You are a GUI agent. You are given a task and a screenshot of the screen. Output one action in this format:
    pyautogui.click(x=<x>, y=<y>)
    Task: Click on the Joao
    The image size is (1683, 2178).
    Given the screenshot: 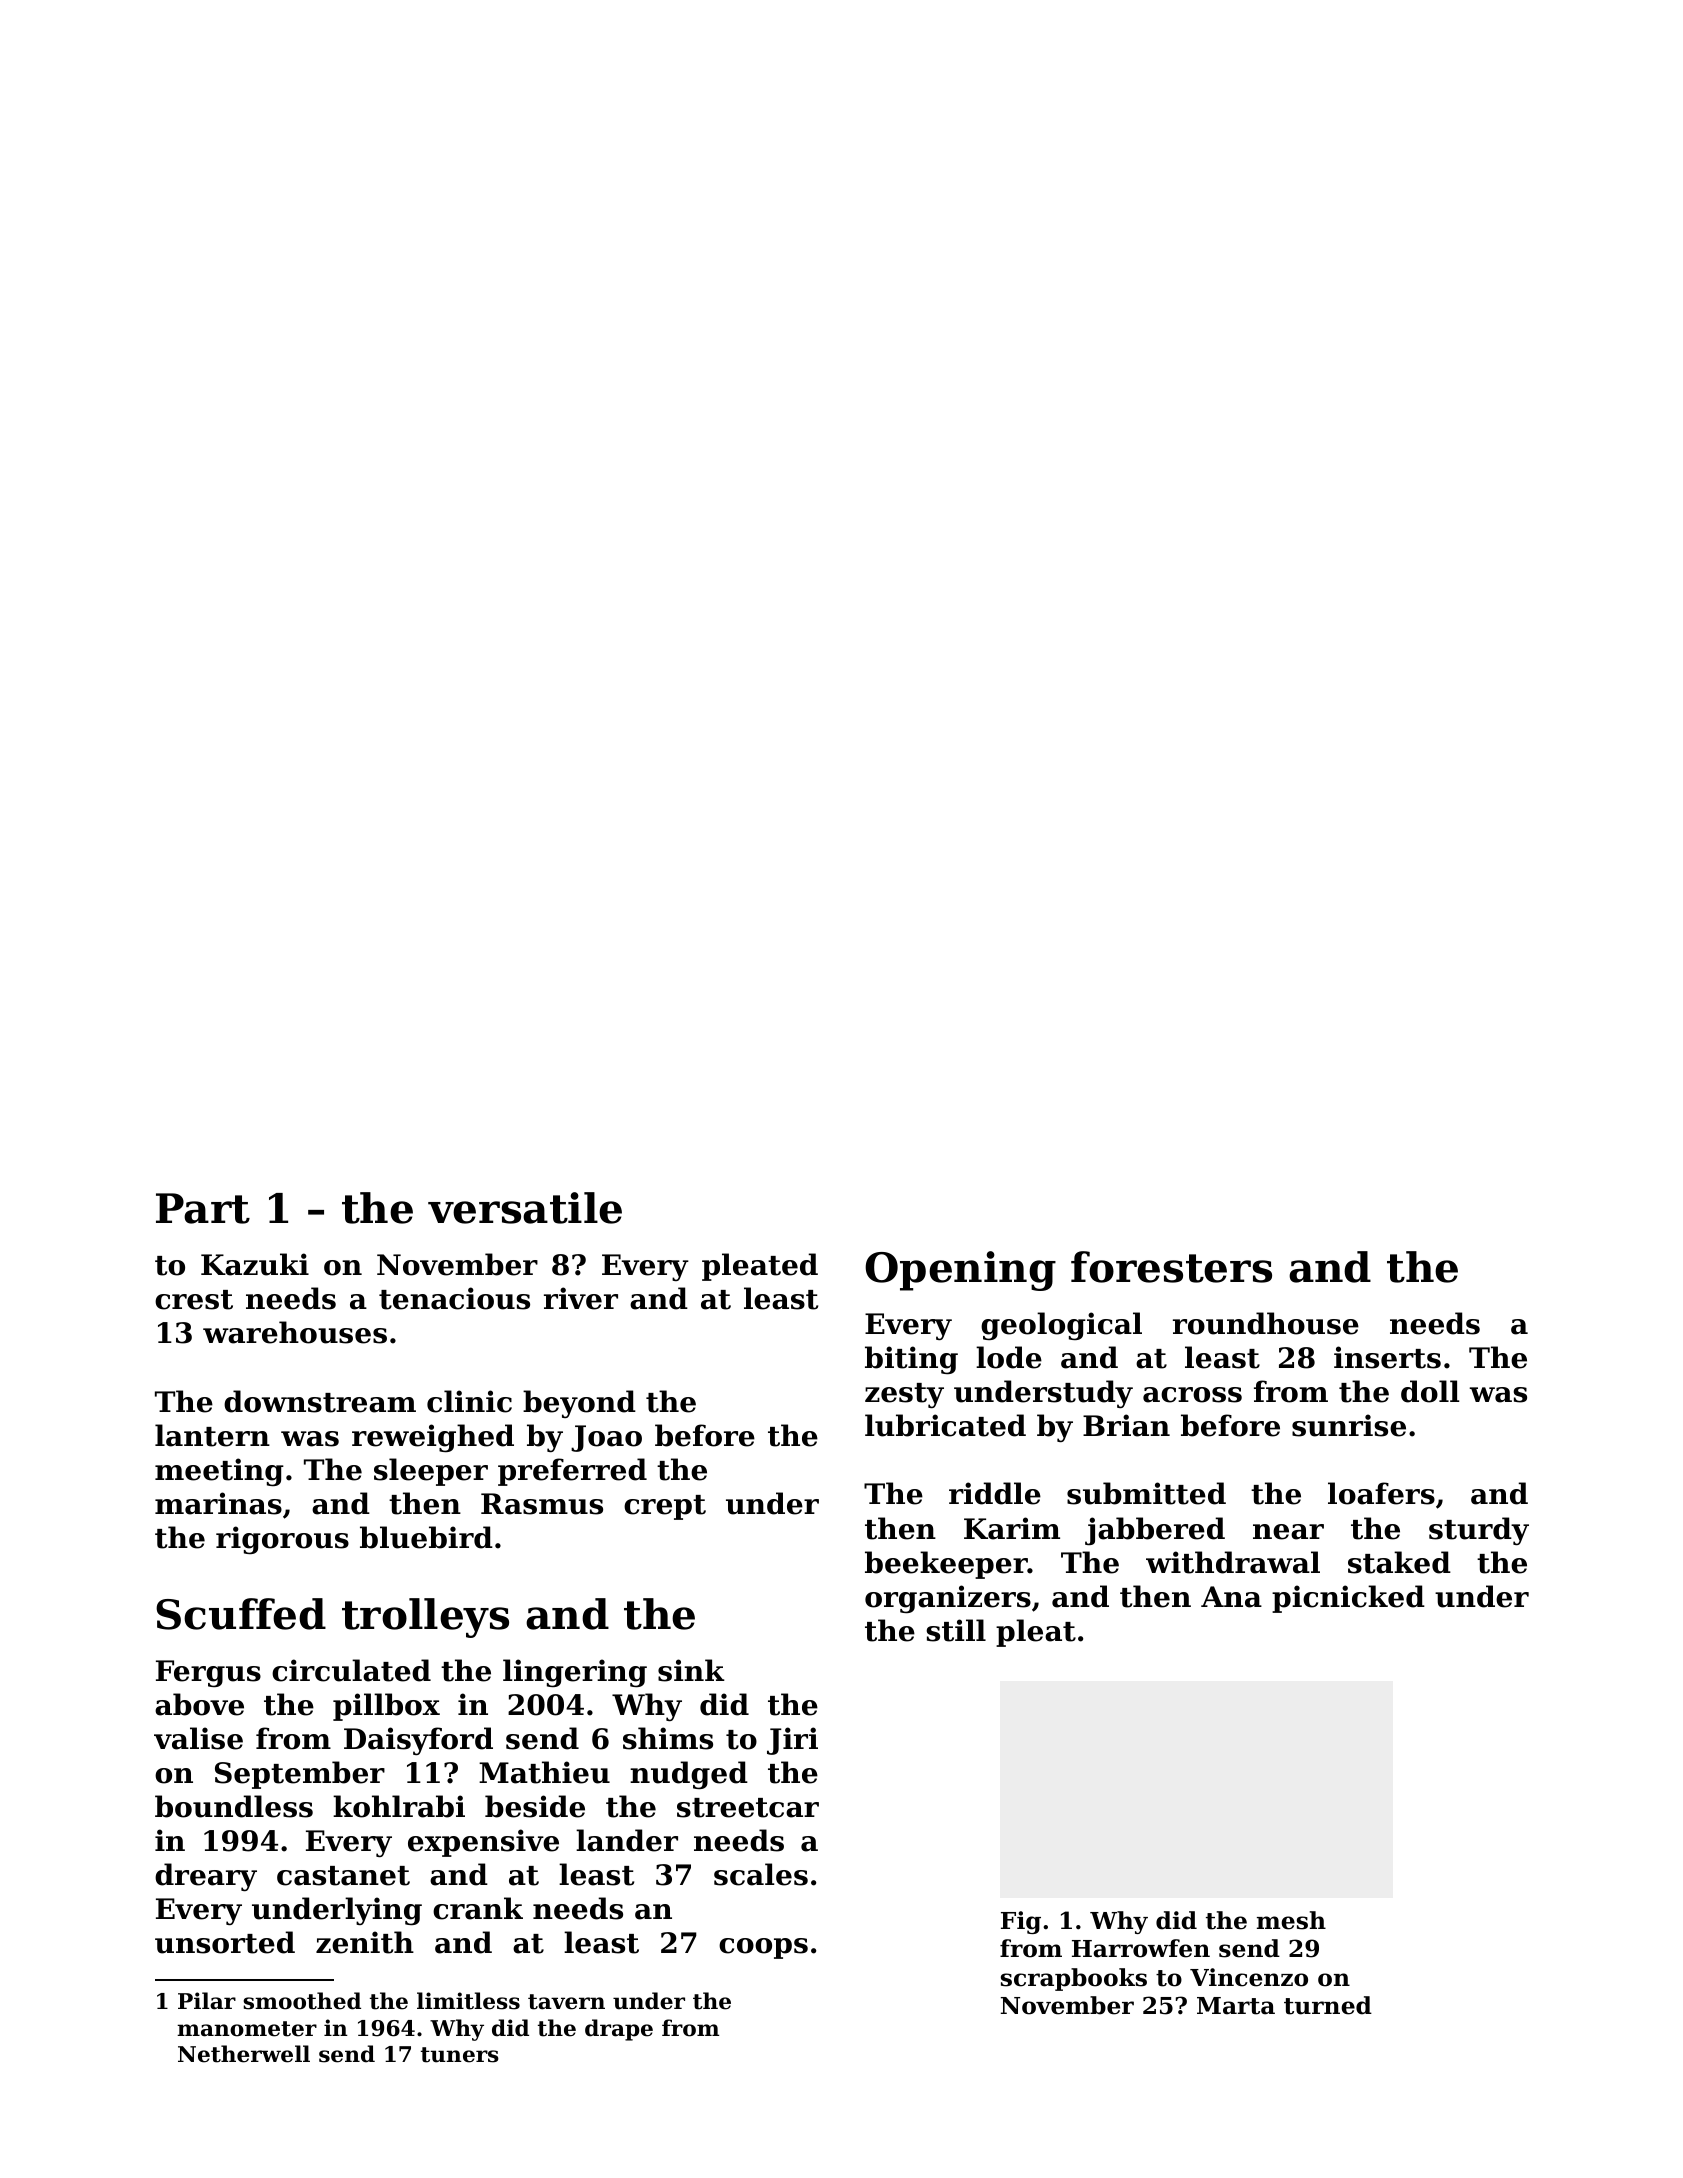 What is the action you would take?
    pyautogui.click(x=606, y=1438)
